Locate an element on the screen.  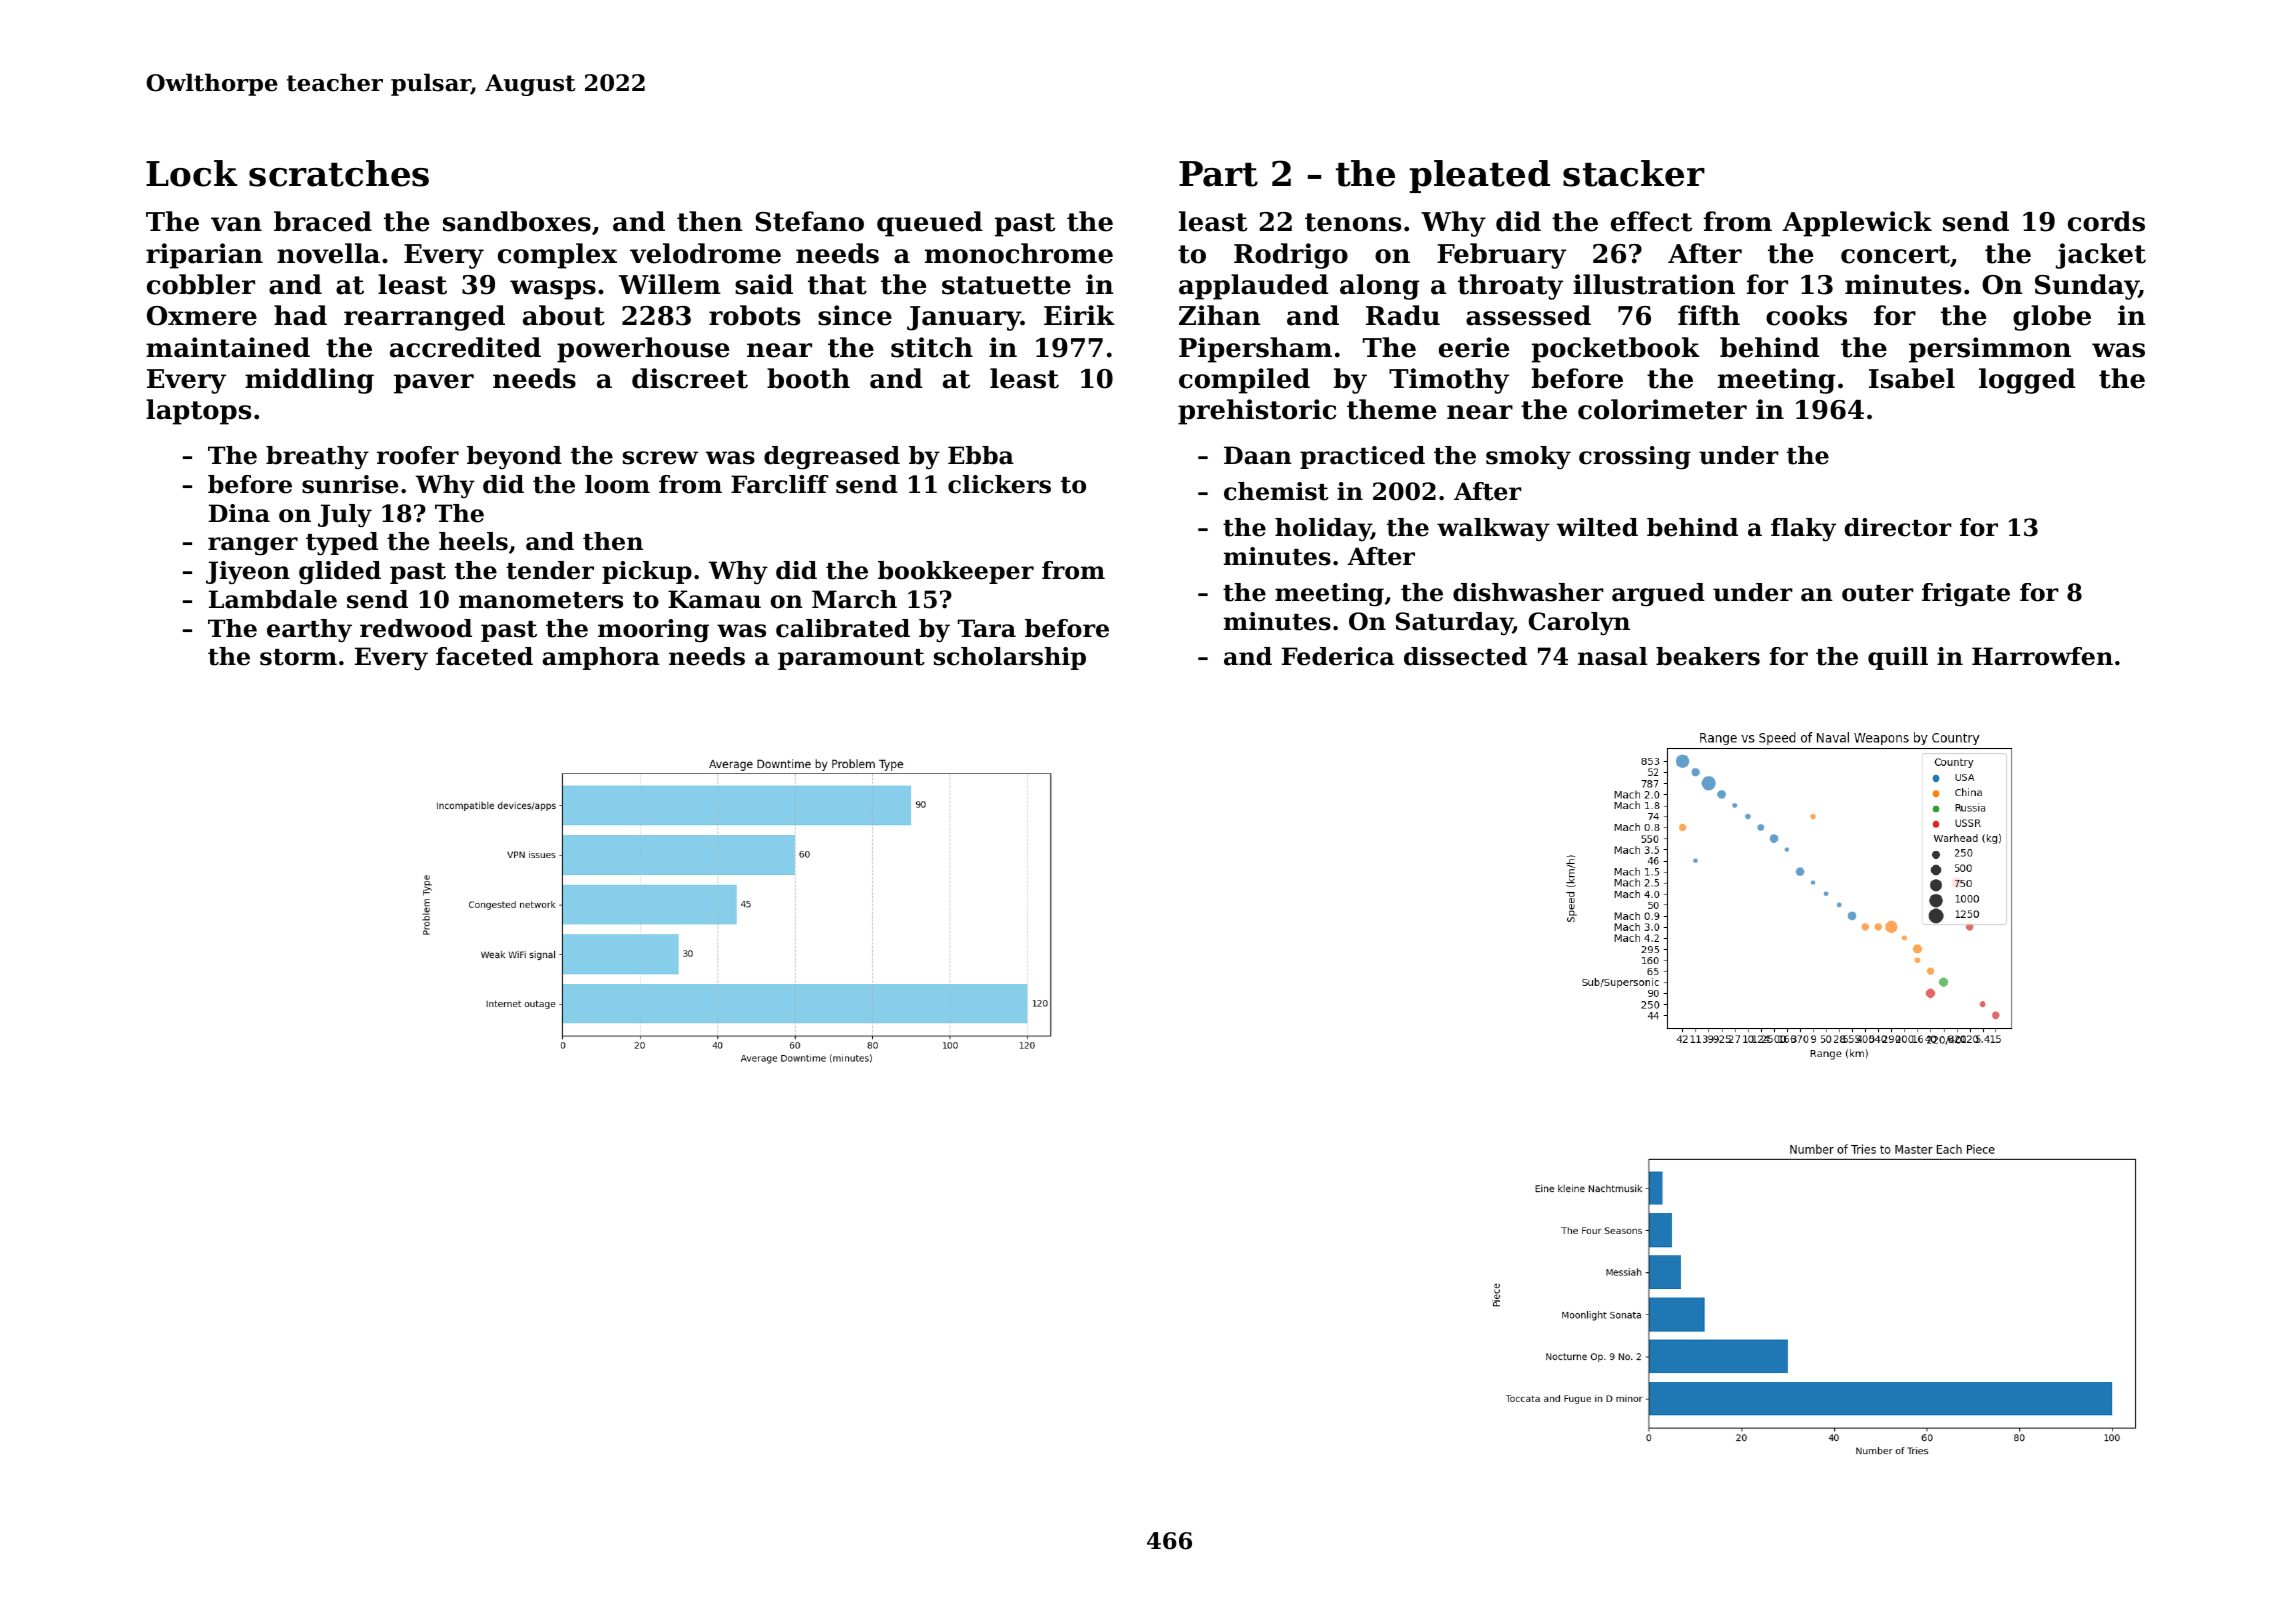
flaky is located at coordinates (1803, 530).
